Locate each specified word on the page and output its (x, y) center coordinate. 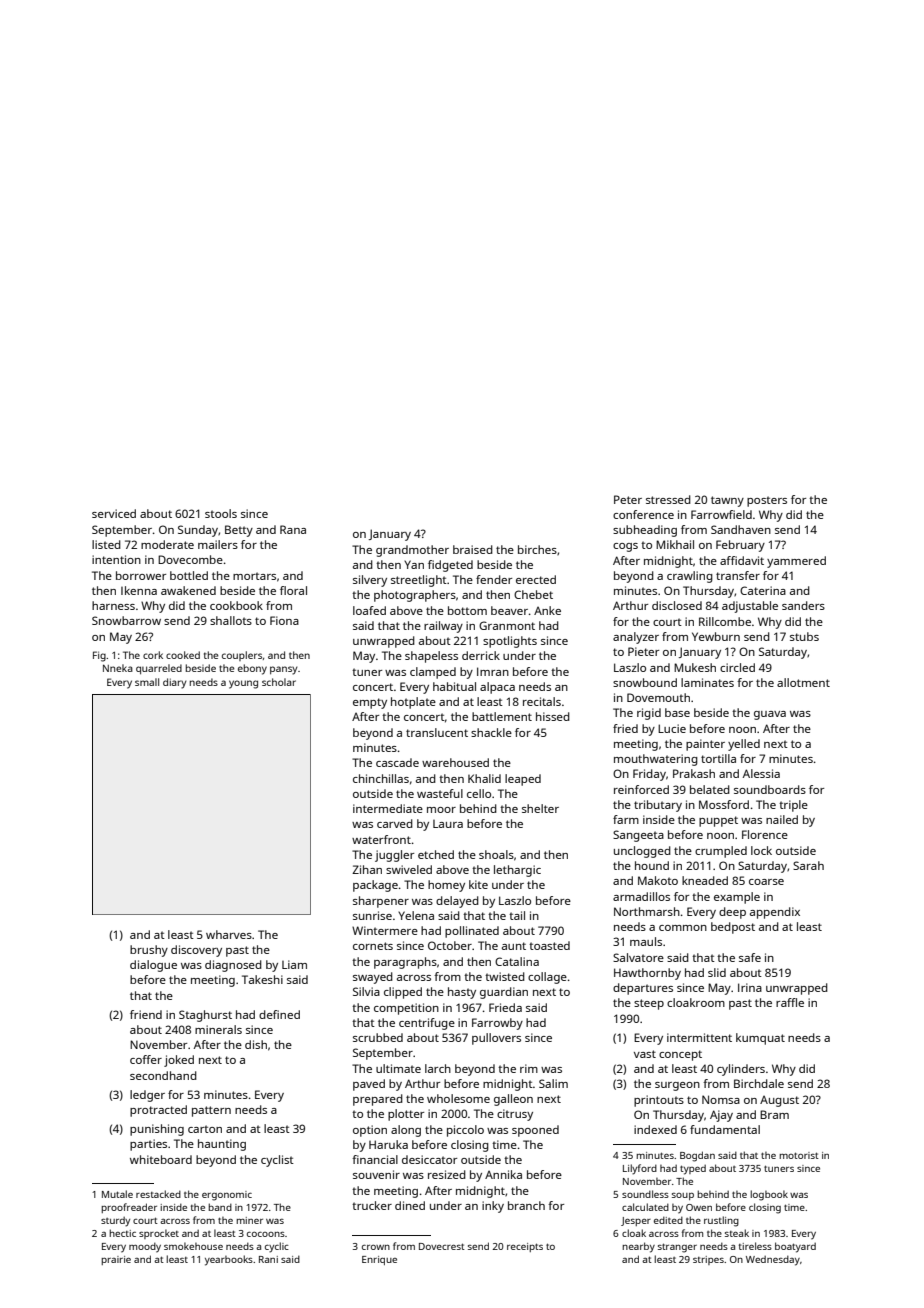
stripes (708, 1260)
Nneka (118, 668)
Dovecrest (442, 1246)
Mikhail (675, 544)
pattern (211, 1111)
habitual (454, 686)
